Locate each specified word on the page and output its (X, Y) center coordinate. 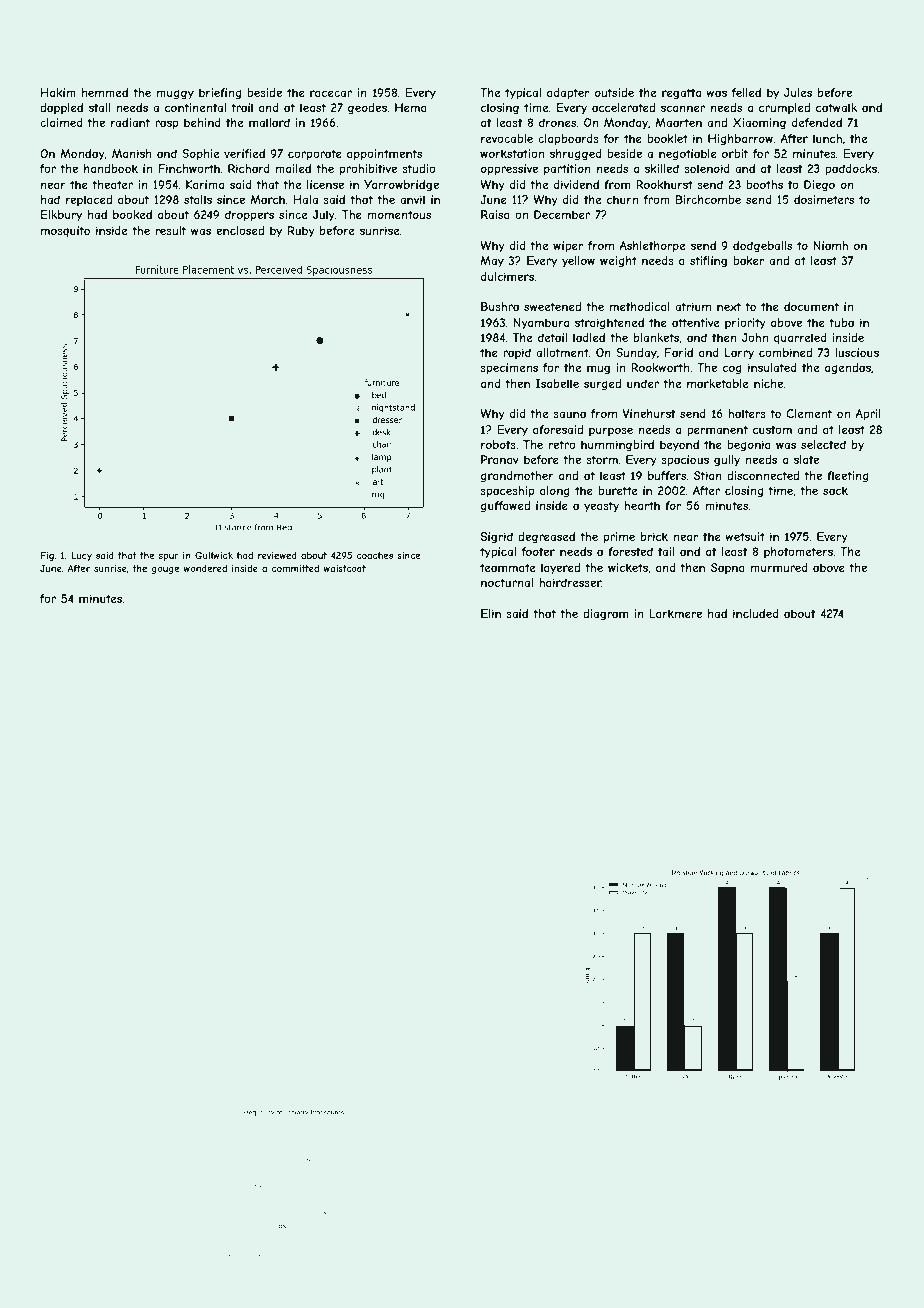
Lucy (81, 556)
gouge (165, 570)
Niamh (830, 245)
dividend (576, 184)
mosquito (65, 231)
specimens (509, 369)
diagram (605, 614)
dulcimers (507, 276)
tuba (841, 322)
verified (244, 153)
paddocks (851, 170)
